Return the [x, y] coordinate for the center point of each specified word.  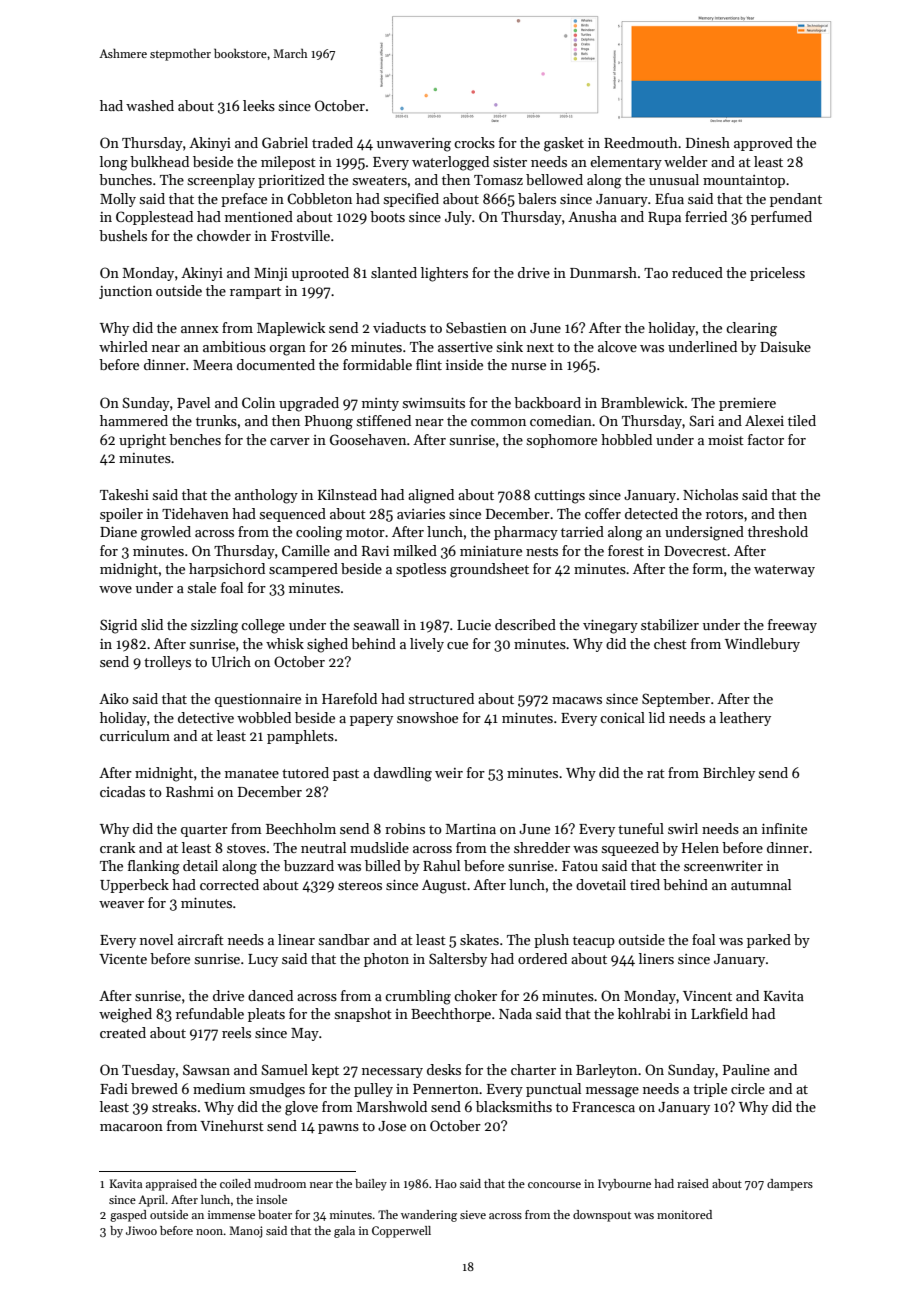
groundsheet [489, 570]
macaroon [131, 1127]
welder [686, 161]
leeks [259, 105]
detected [651, 513]
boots [387, 216]
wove [115, 589]
